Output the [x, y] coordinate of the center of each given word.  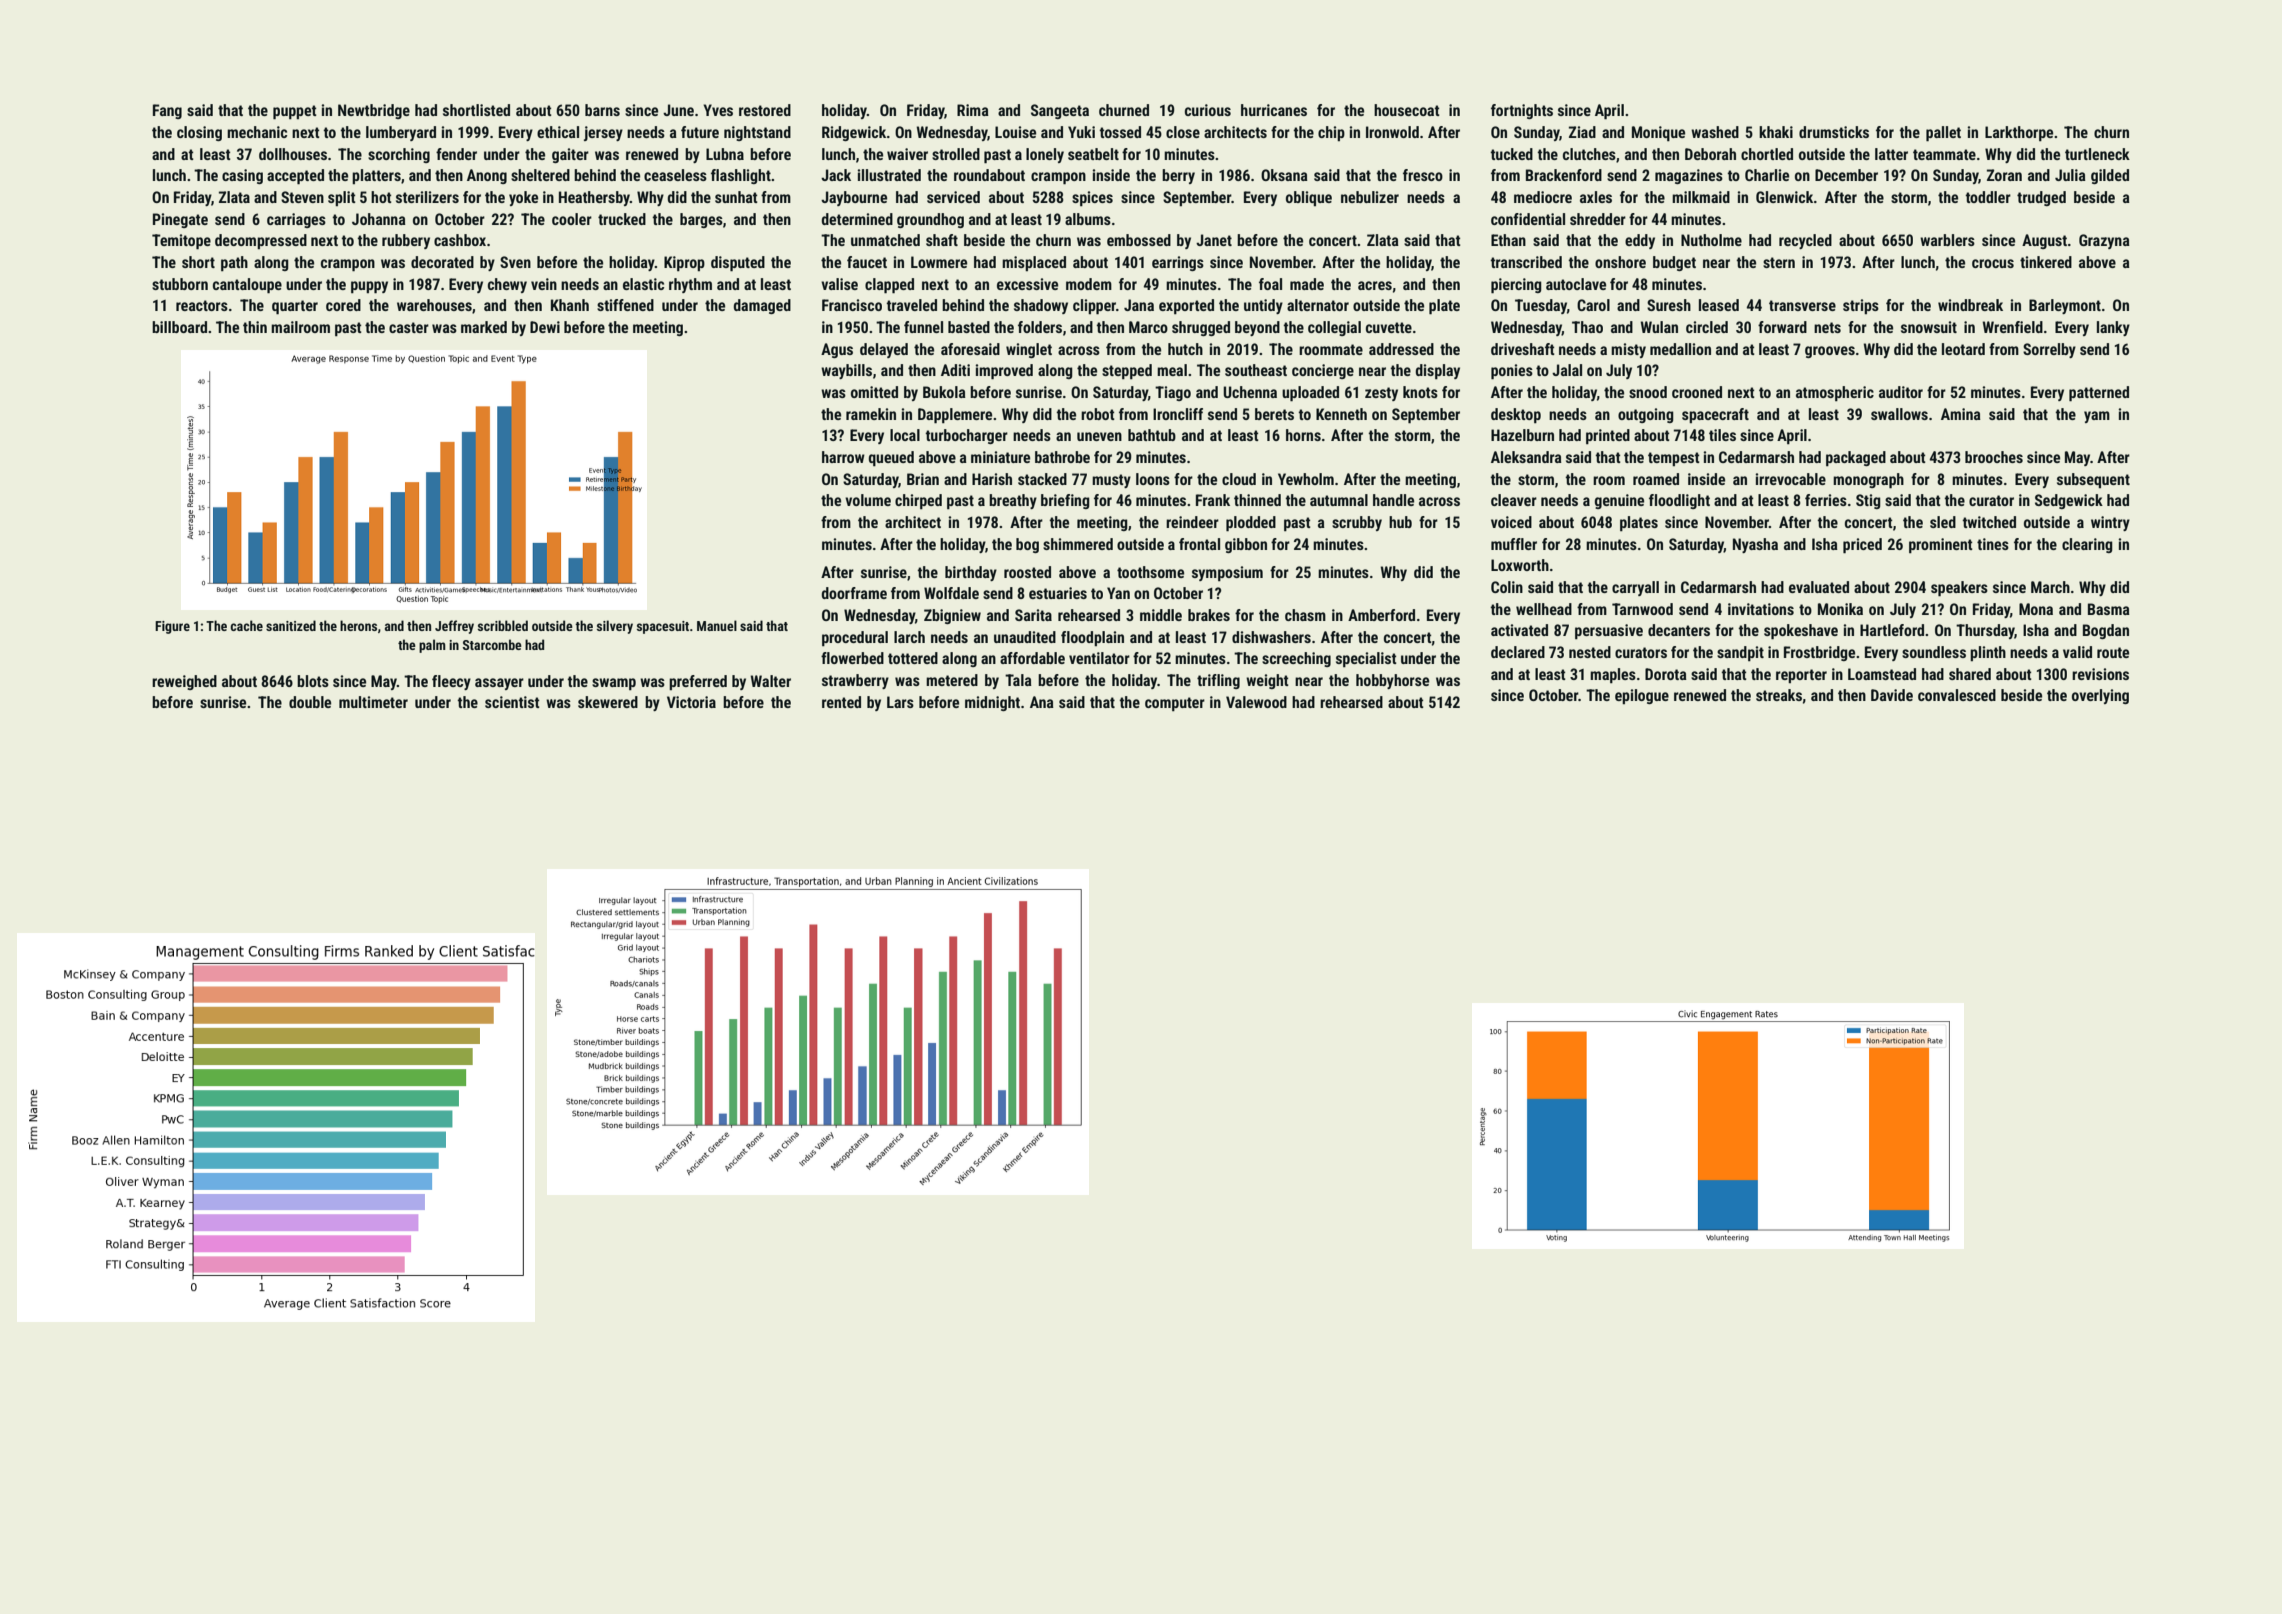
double [310, 702]
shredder [1598, 219]
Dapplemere [955, 415]
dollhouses [293, 154]
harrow [843, 457]
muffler [1514, 544]
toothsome [1150, 572]
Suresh [1669, 305]
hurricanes [1274, 110]
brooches [1994, 457]
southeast [1256, 370]
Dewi [545, 327]
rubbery [406, 241]
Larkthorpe [2019, 133]
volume [868, 500]
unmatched [885, 240]
